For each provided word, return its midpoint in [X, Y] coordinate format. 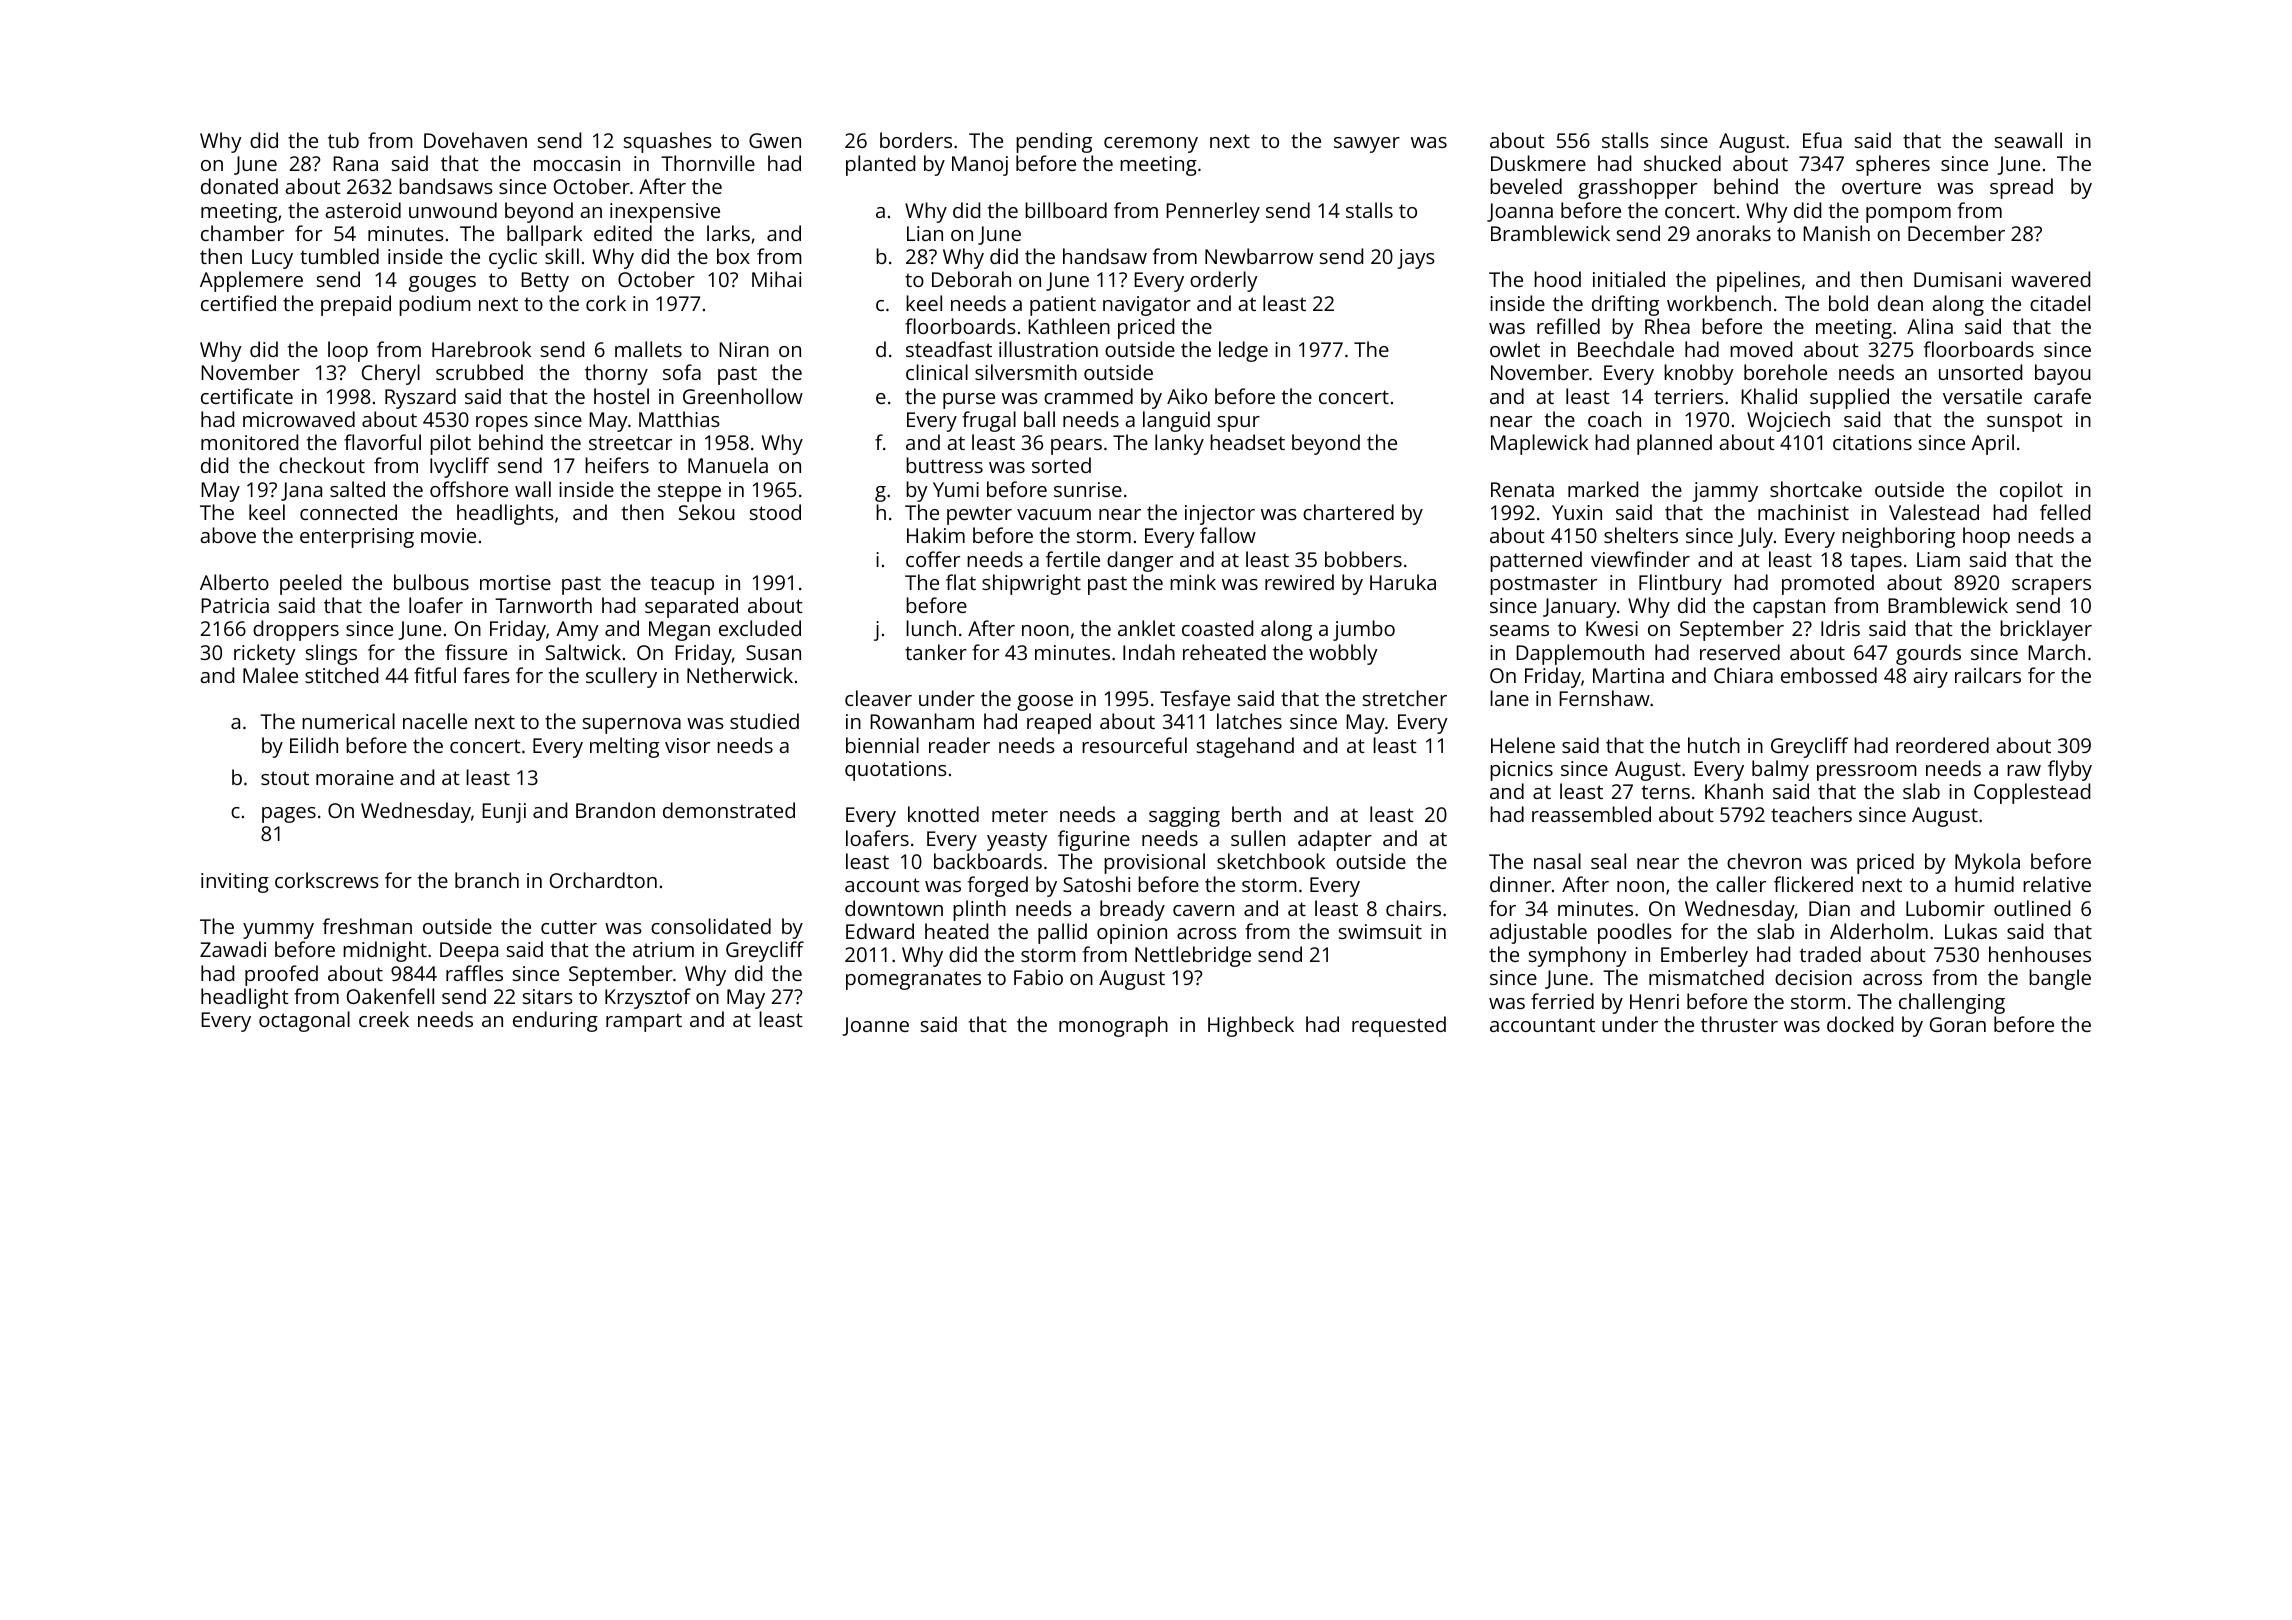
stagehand [1245, 747]
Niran [744, 349]
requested [1399, 1026]
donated [239, 186]
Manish [1836, 233]
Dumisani [1957, 279]
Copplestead [2032, 793]
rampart [644, 1023]
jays [1416, 259]
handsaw [1105, 256]
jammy [1725, 492]
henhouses [2040, 954]
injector [1220, 515]
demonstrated [729, 810]
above [228, 535]
